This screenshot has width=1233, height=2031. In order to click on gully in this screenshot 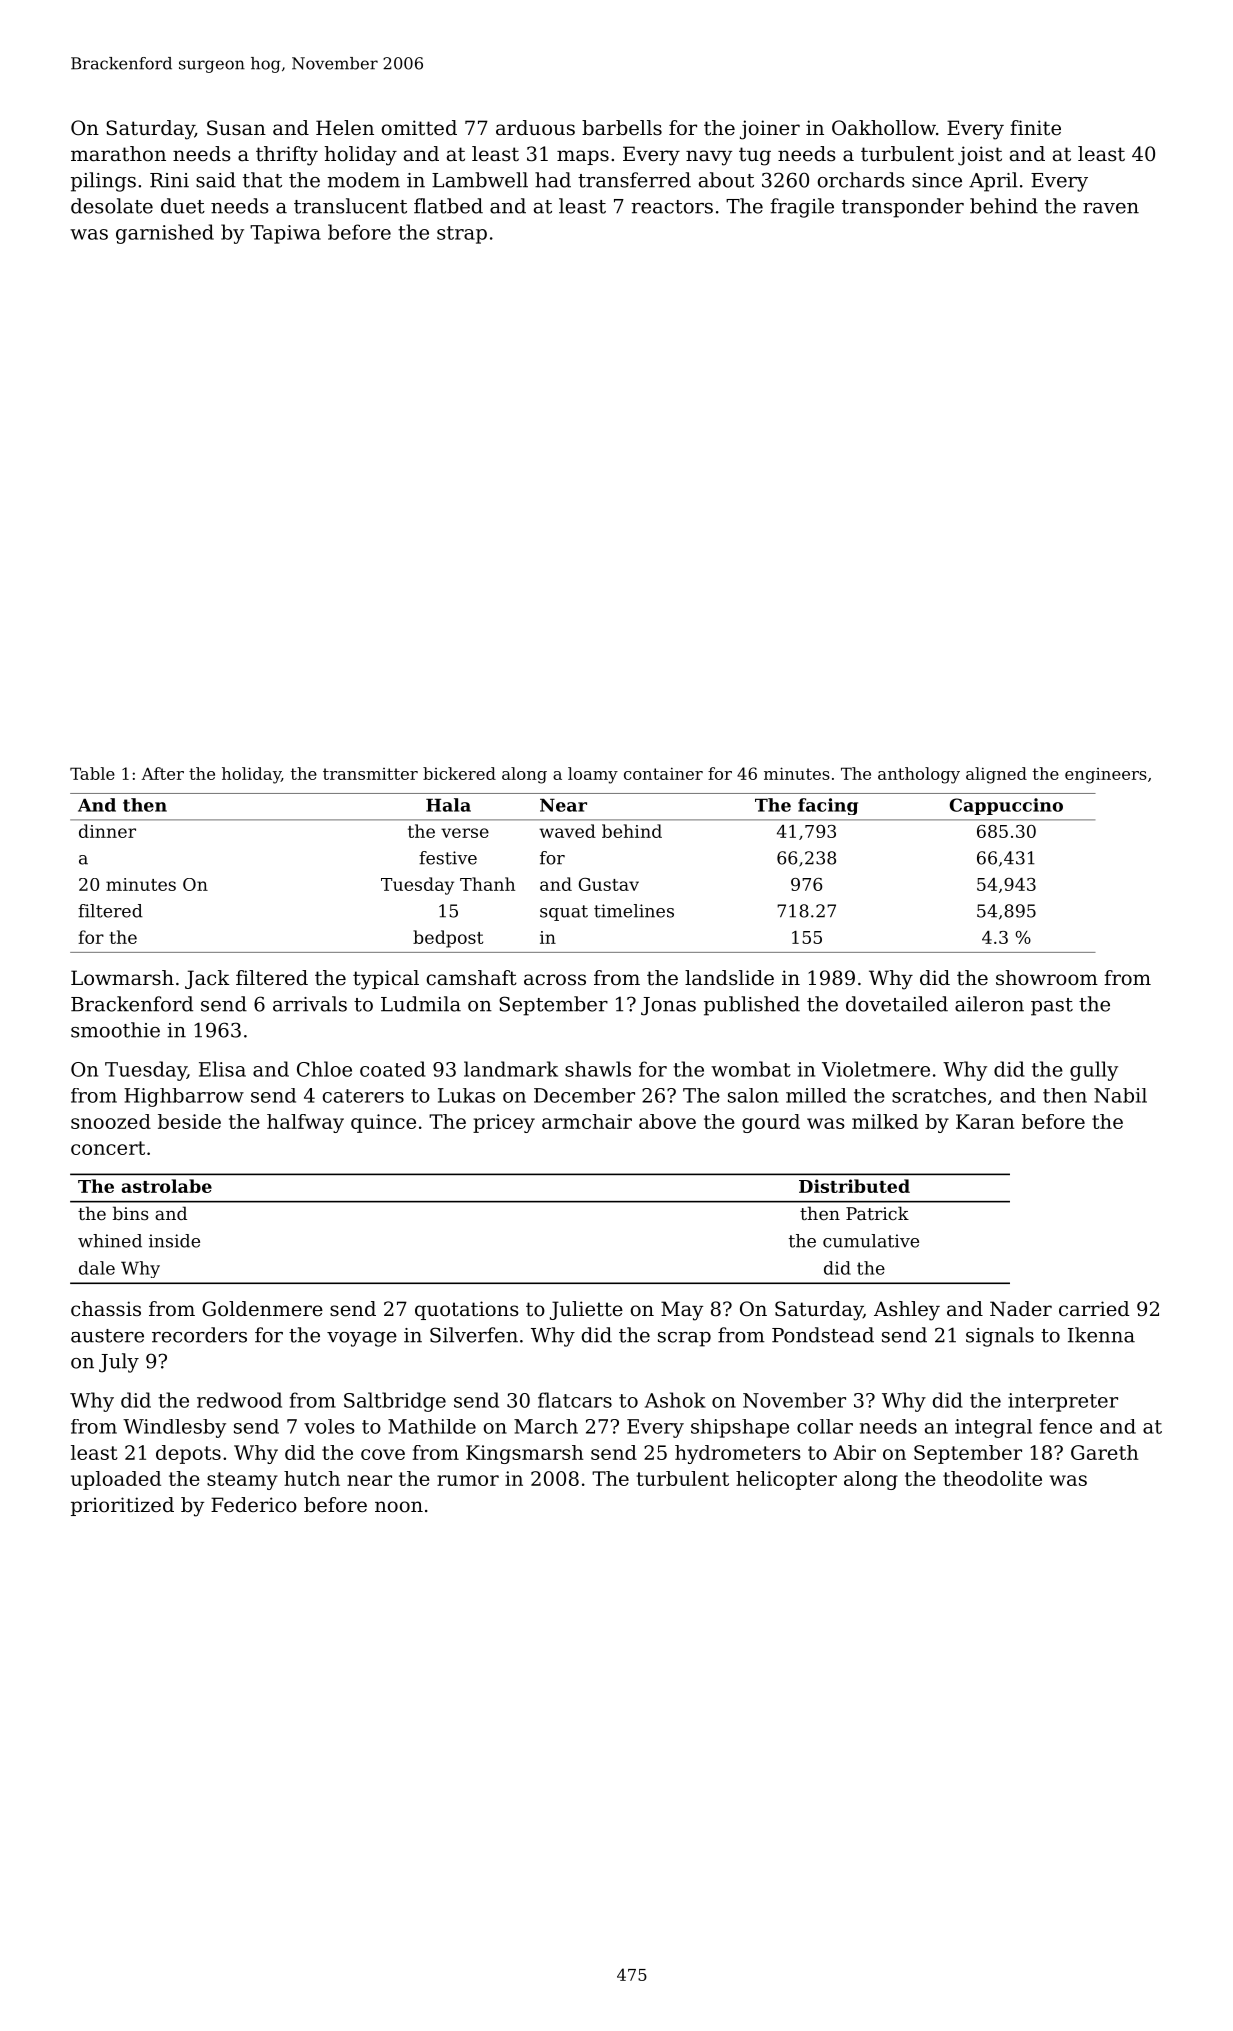, I will do `click(1094, 1071)`.
